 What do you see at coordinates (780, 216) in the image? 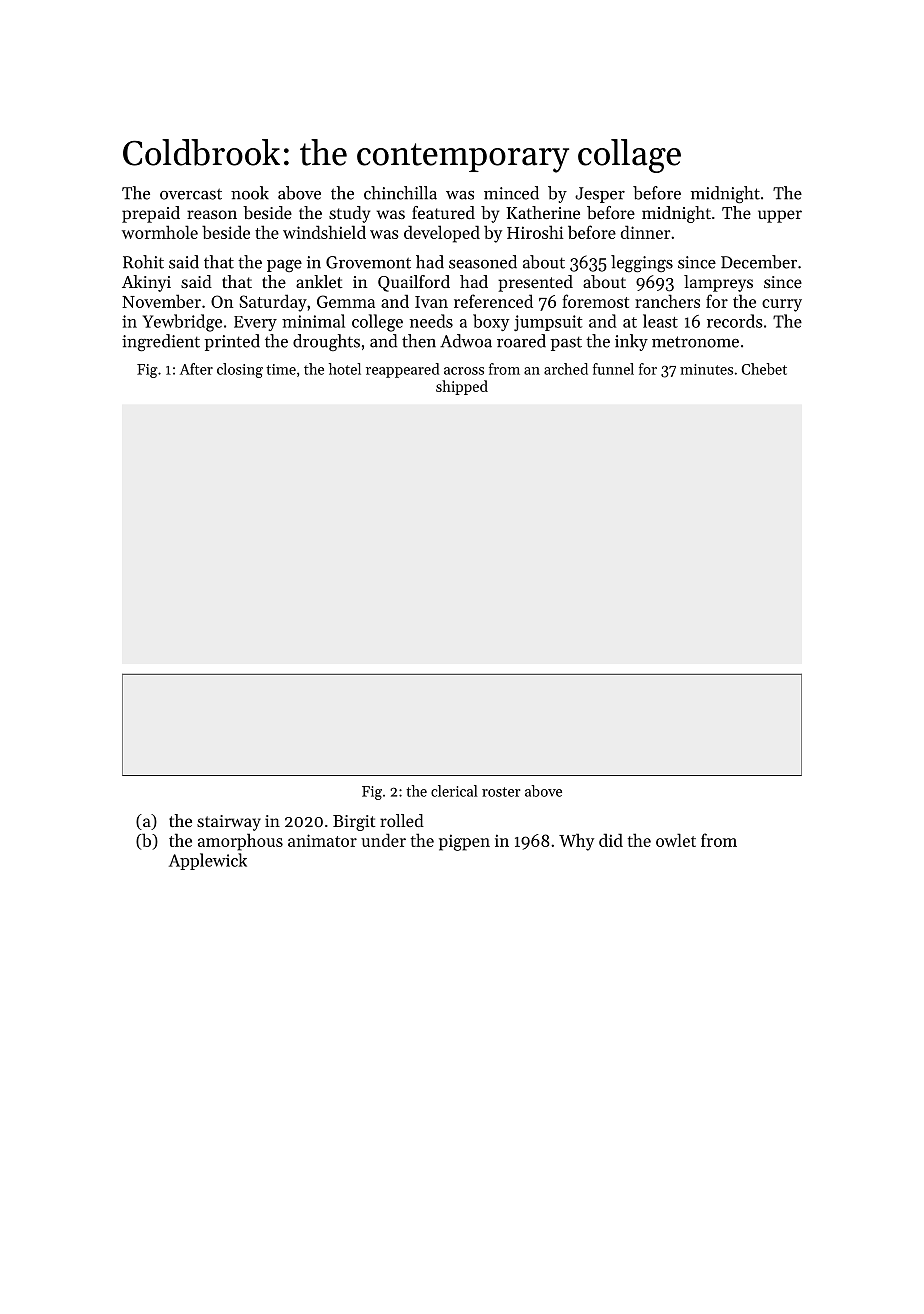
I see `upper` at bounding box center [780, 216].
